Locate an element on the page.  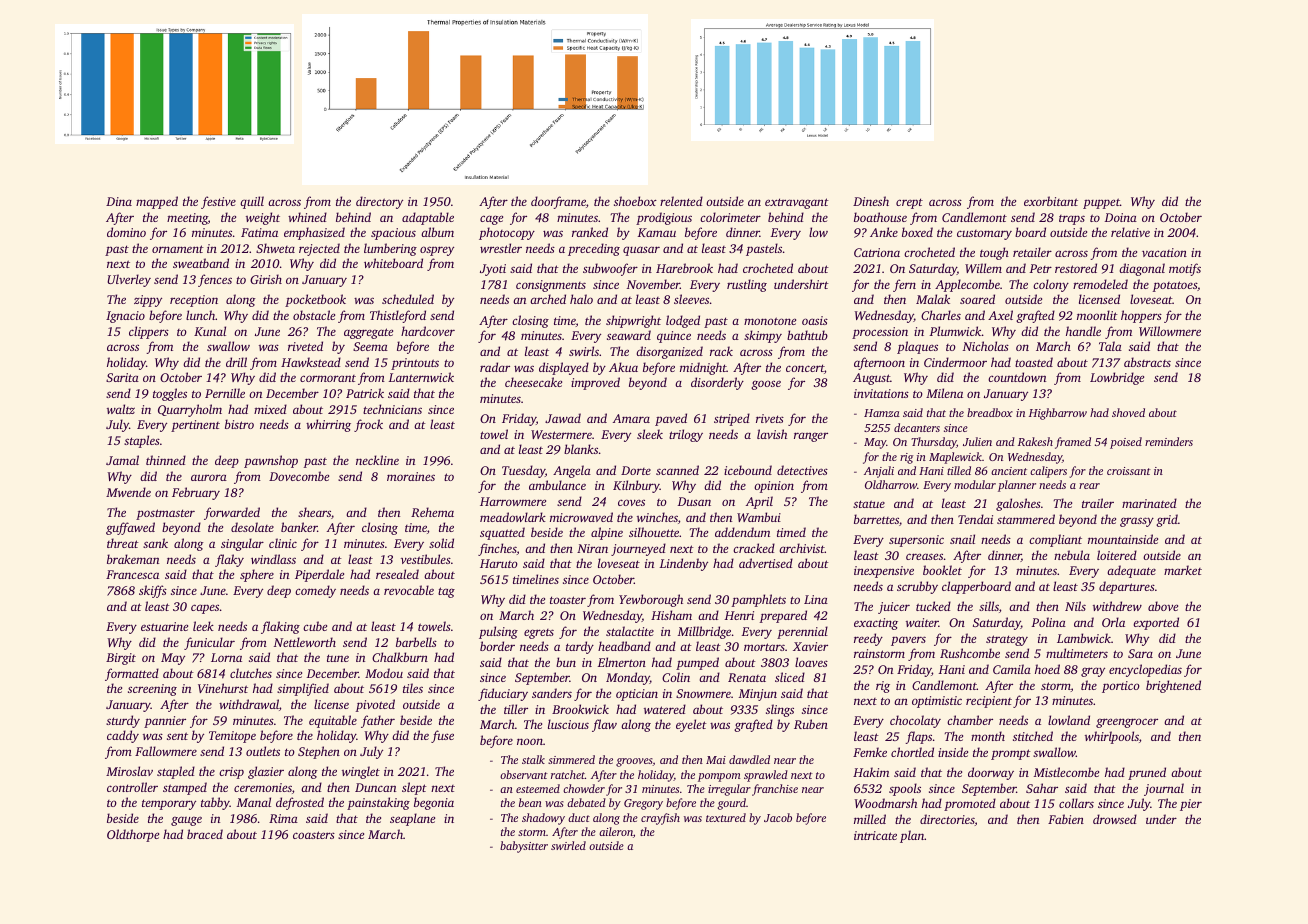
moraines is located at coordinates (411, 476).
